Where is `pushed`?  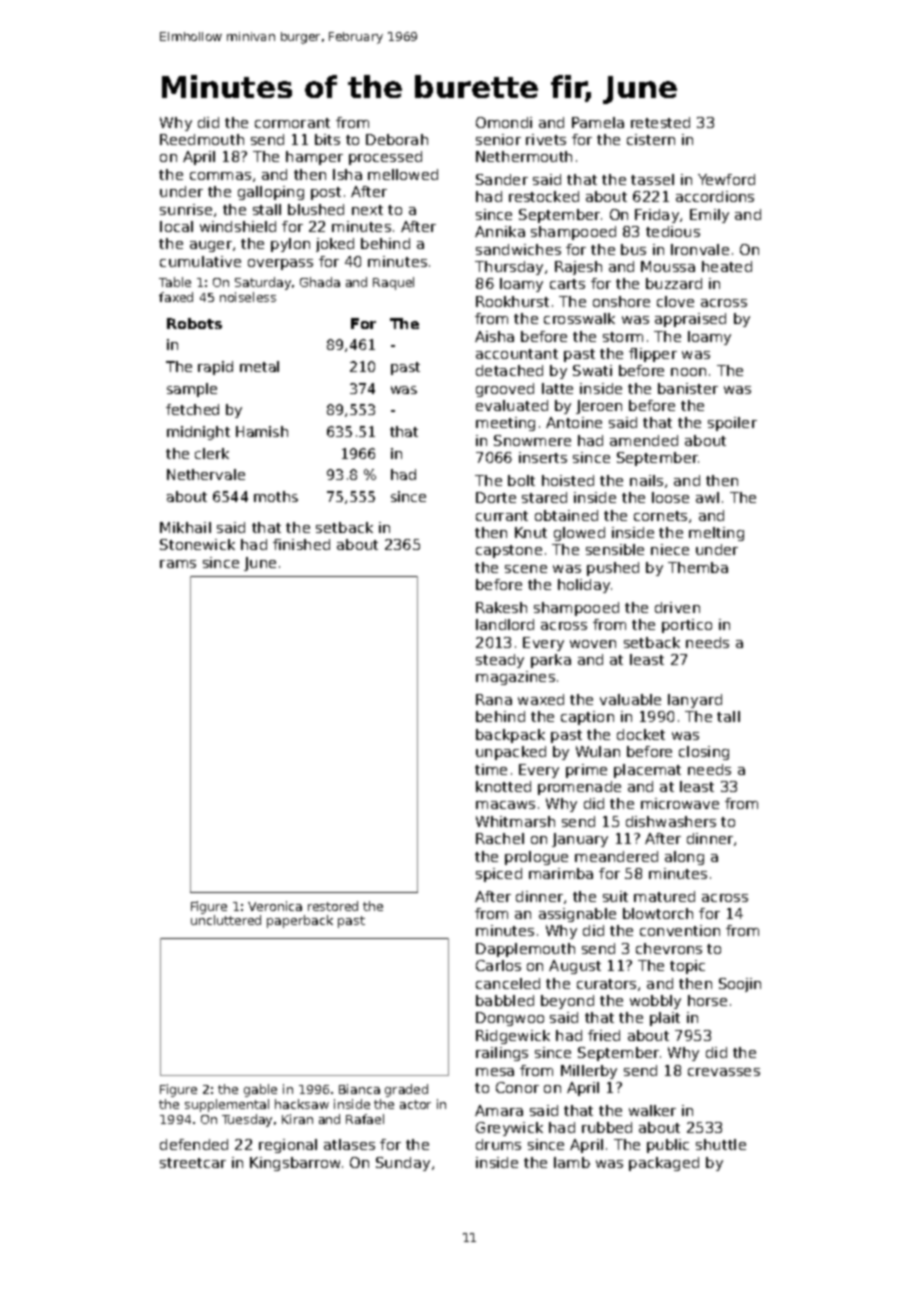 pushed is located at coordinates (613, 569).
